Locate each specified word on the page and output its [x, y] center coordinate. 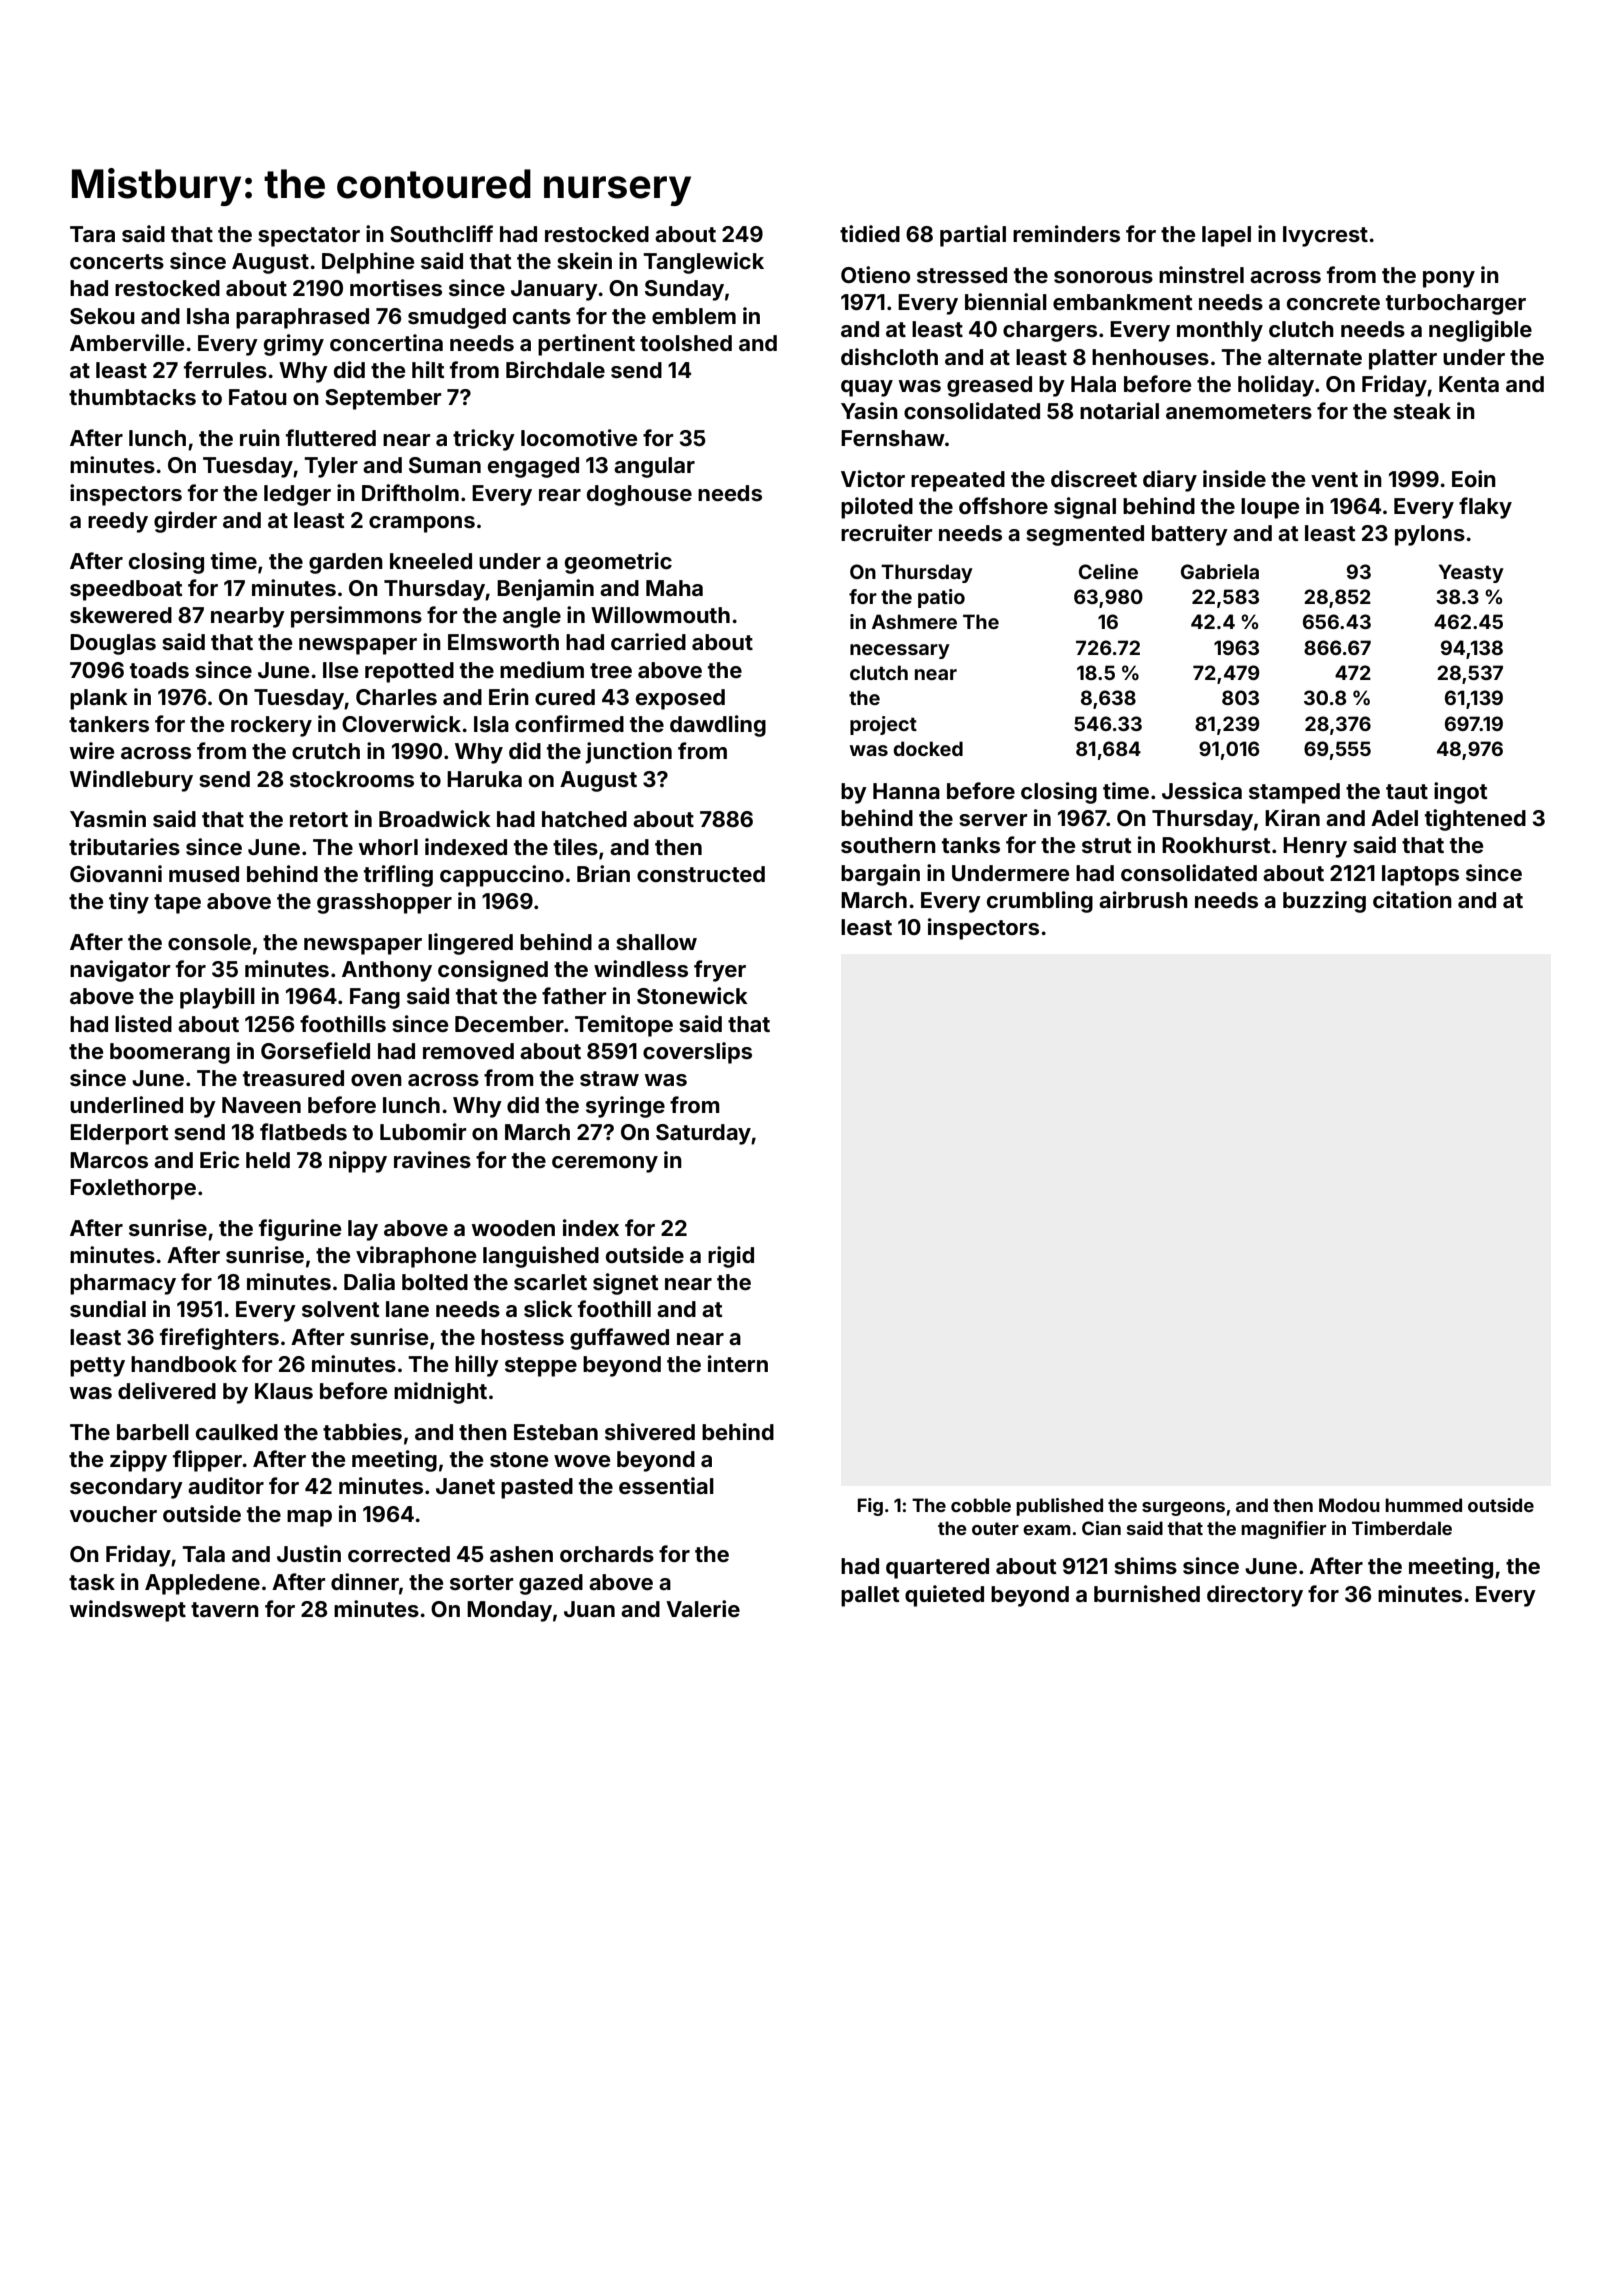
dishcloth [889, 356]
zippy [138, 1461]
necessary [900, 651]
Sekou [102, 316]
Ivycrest [1325, 236]
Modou [1349, 1505]
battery [1190, 535]
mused [204, 874]
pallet [870, 1596]
